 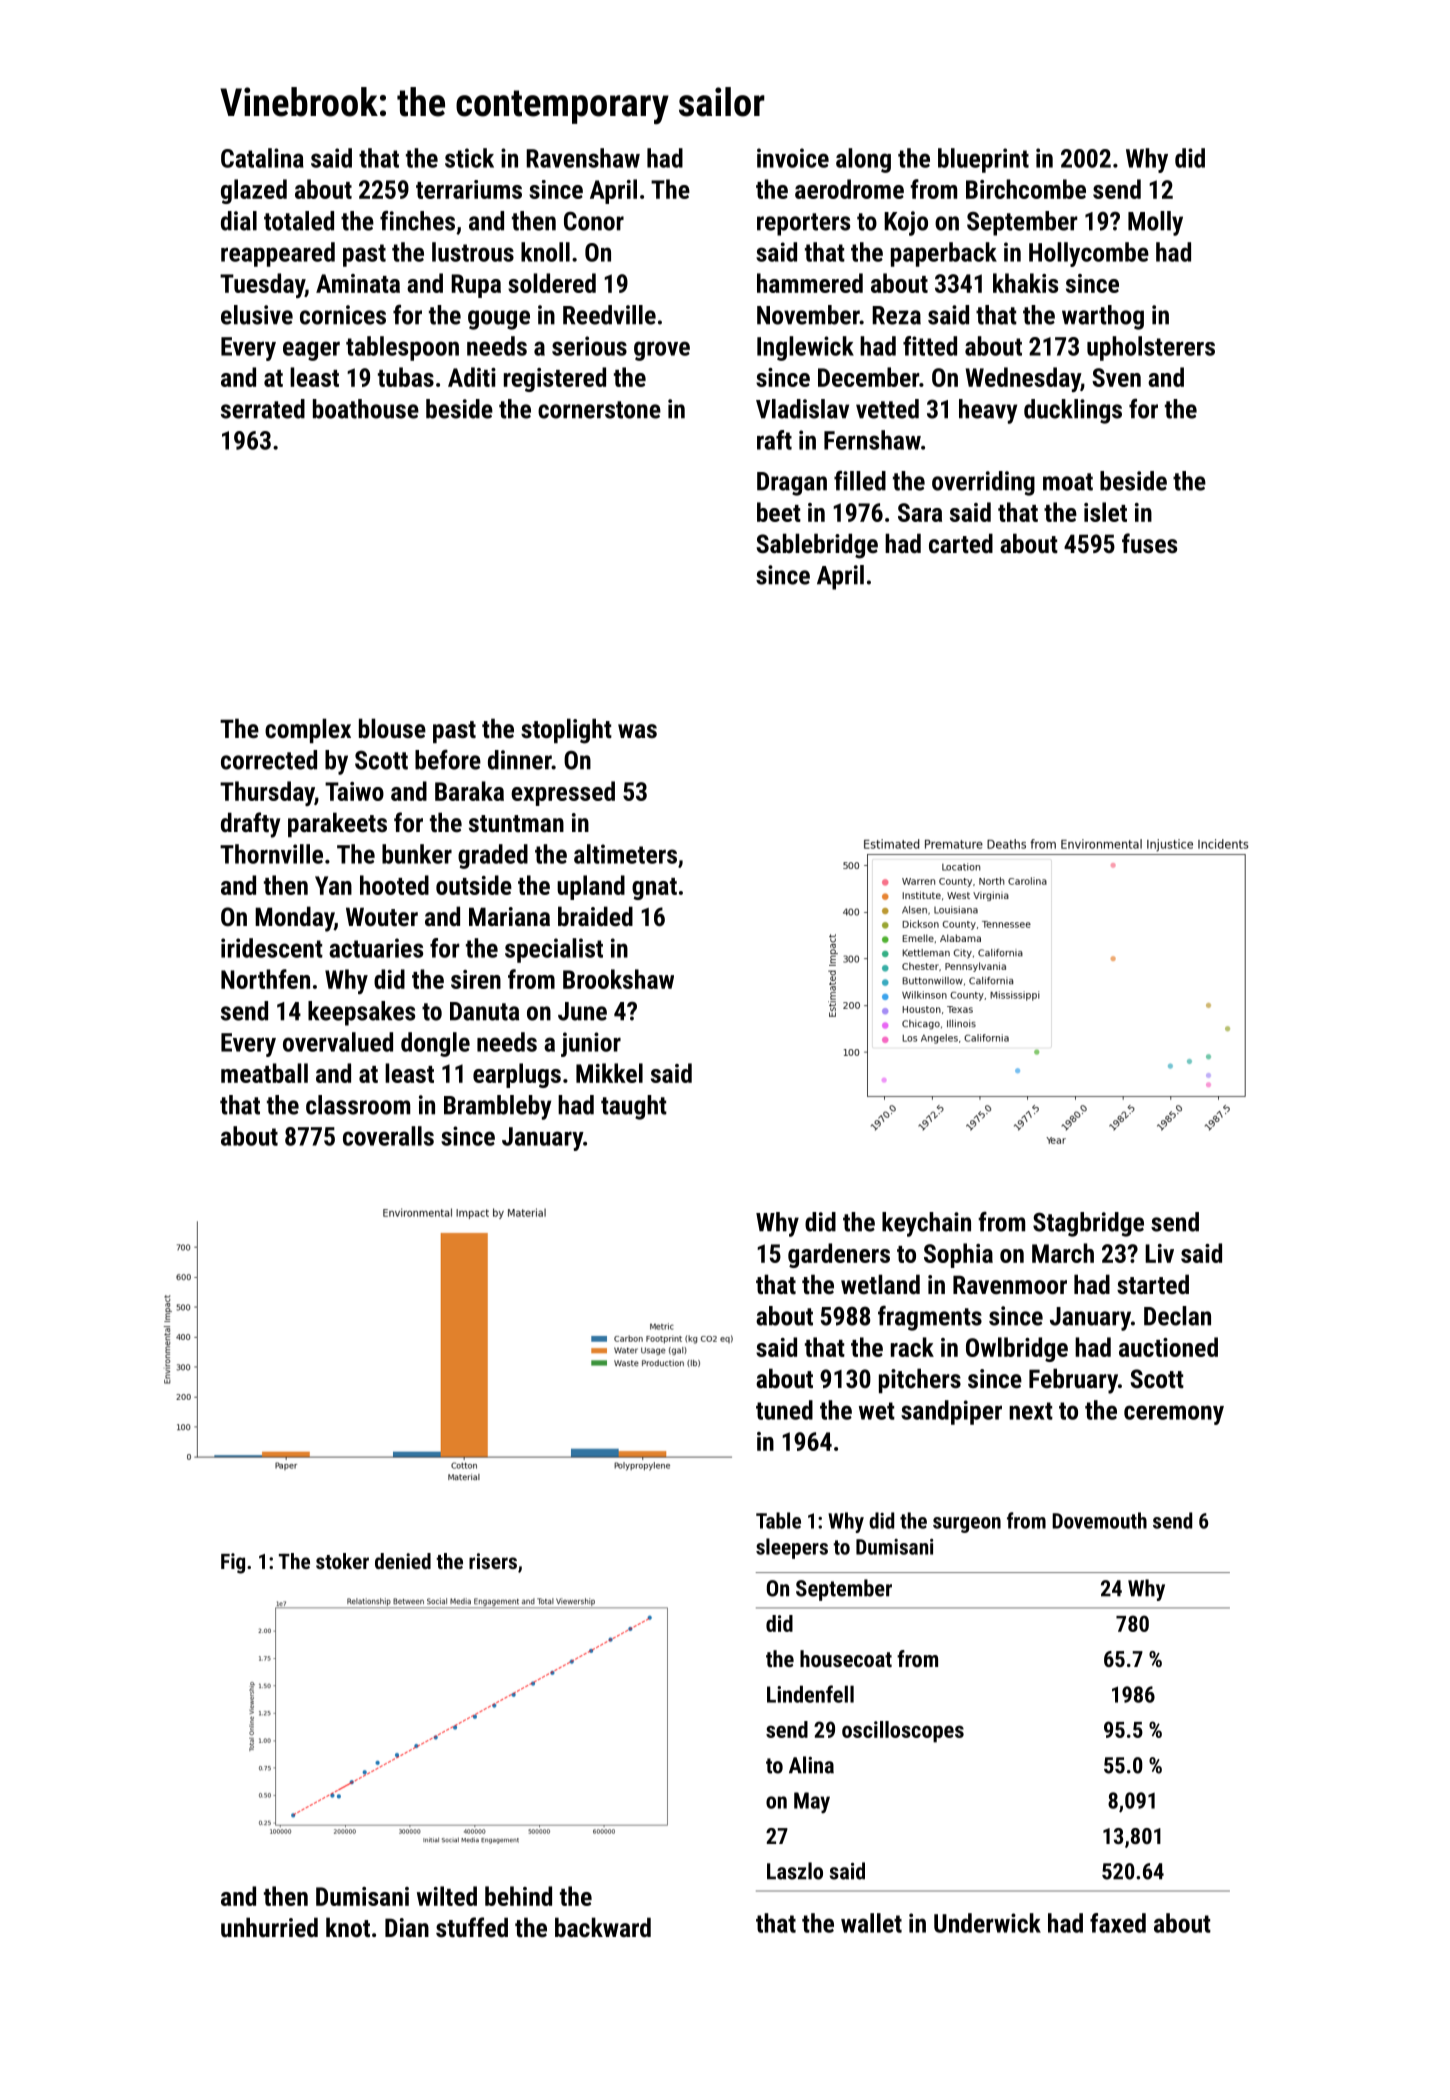 I want to click on Molly, so click(x=1155, y=223).
